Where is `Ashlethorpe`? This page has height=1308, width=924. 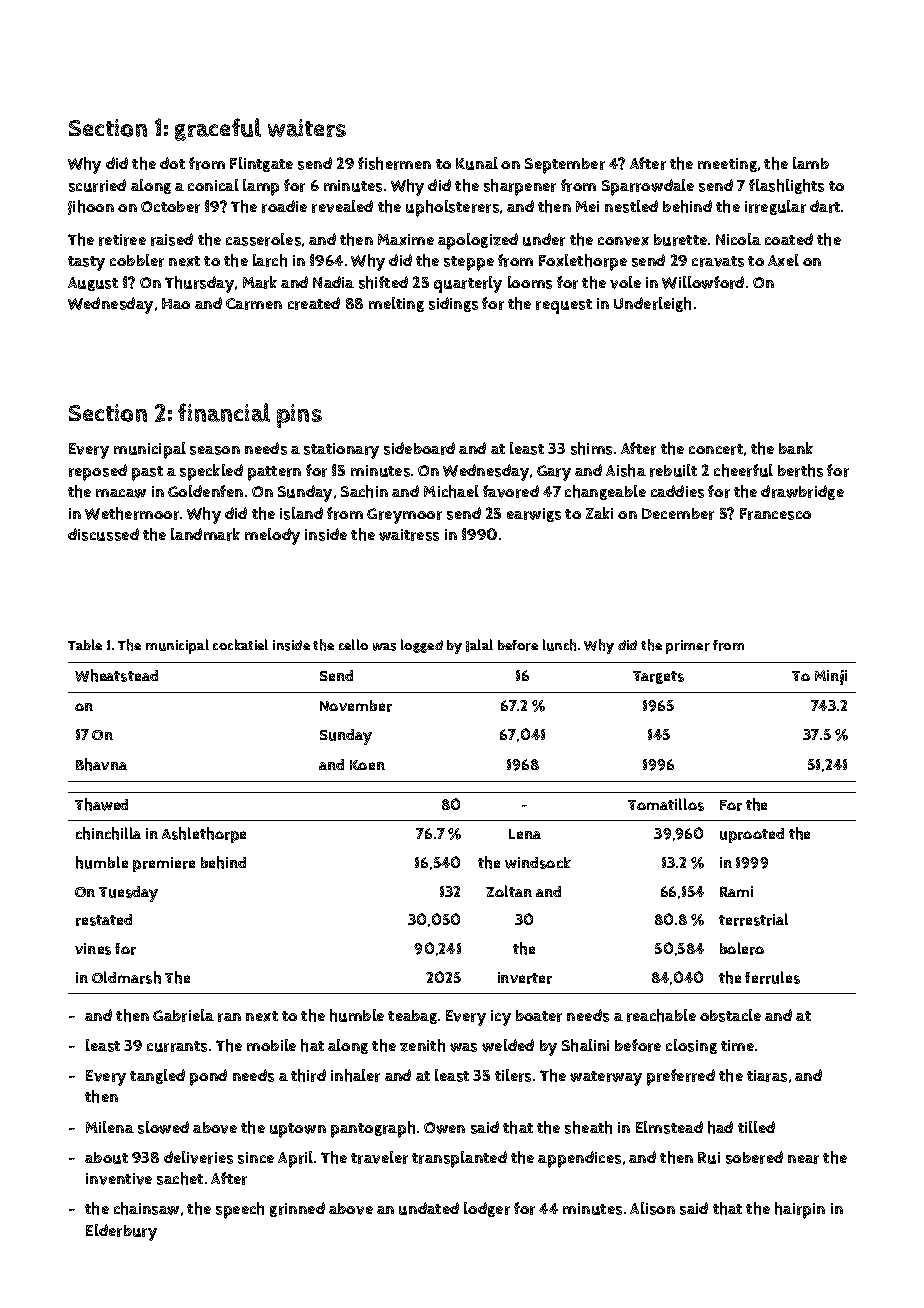
Ashlethorpe is located at coordinates (204, 835).
